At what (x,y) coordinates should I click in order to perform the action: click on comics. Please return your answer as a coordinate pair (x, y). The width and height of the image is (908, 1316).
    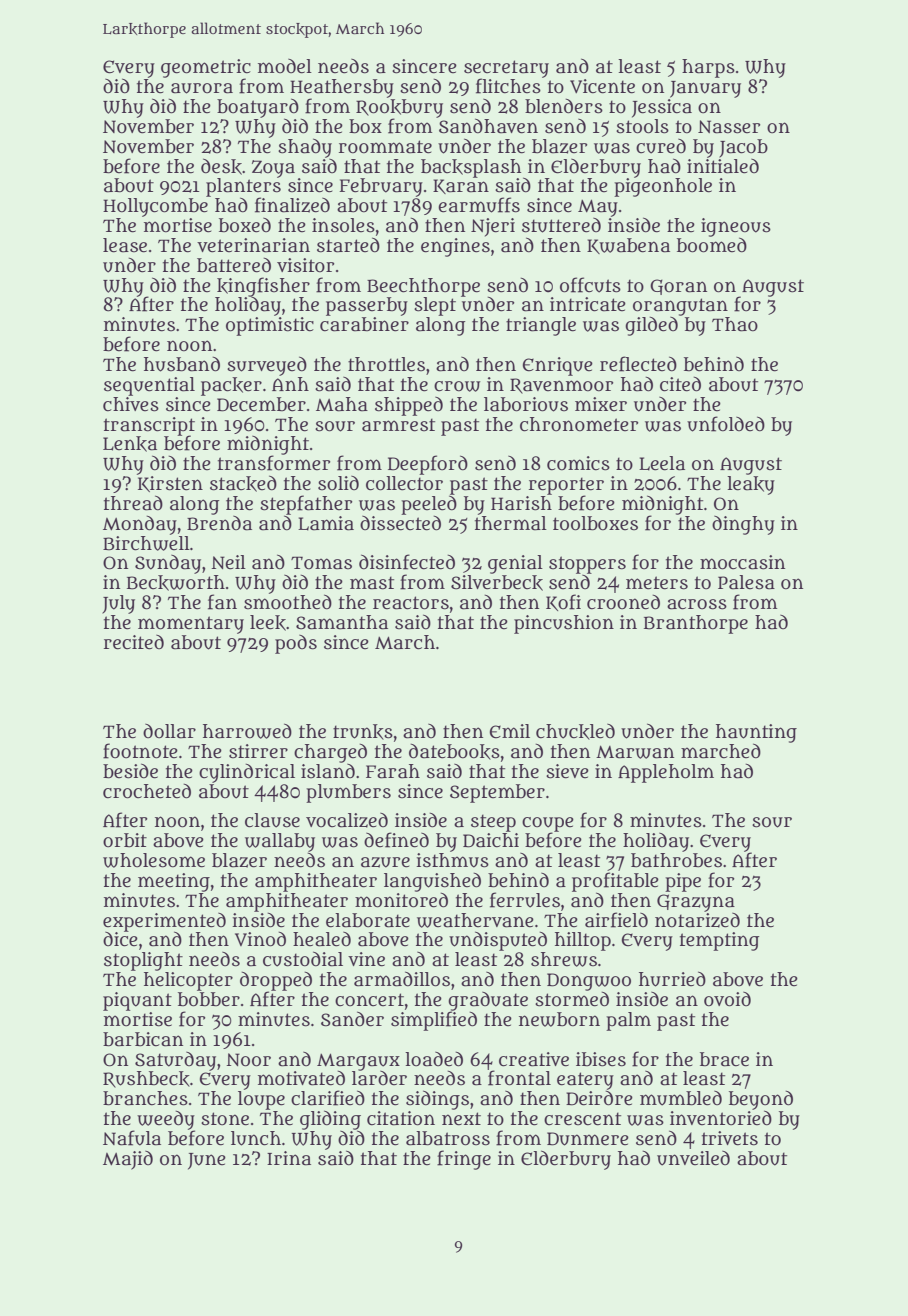
    Looking at the image, I should click on (578, 463).
